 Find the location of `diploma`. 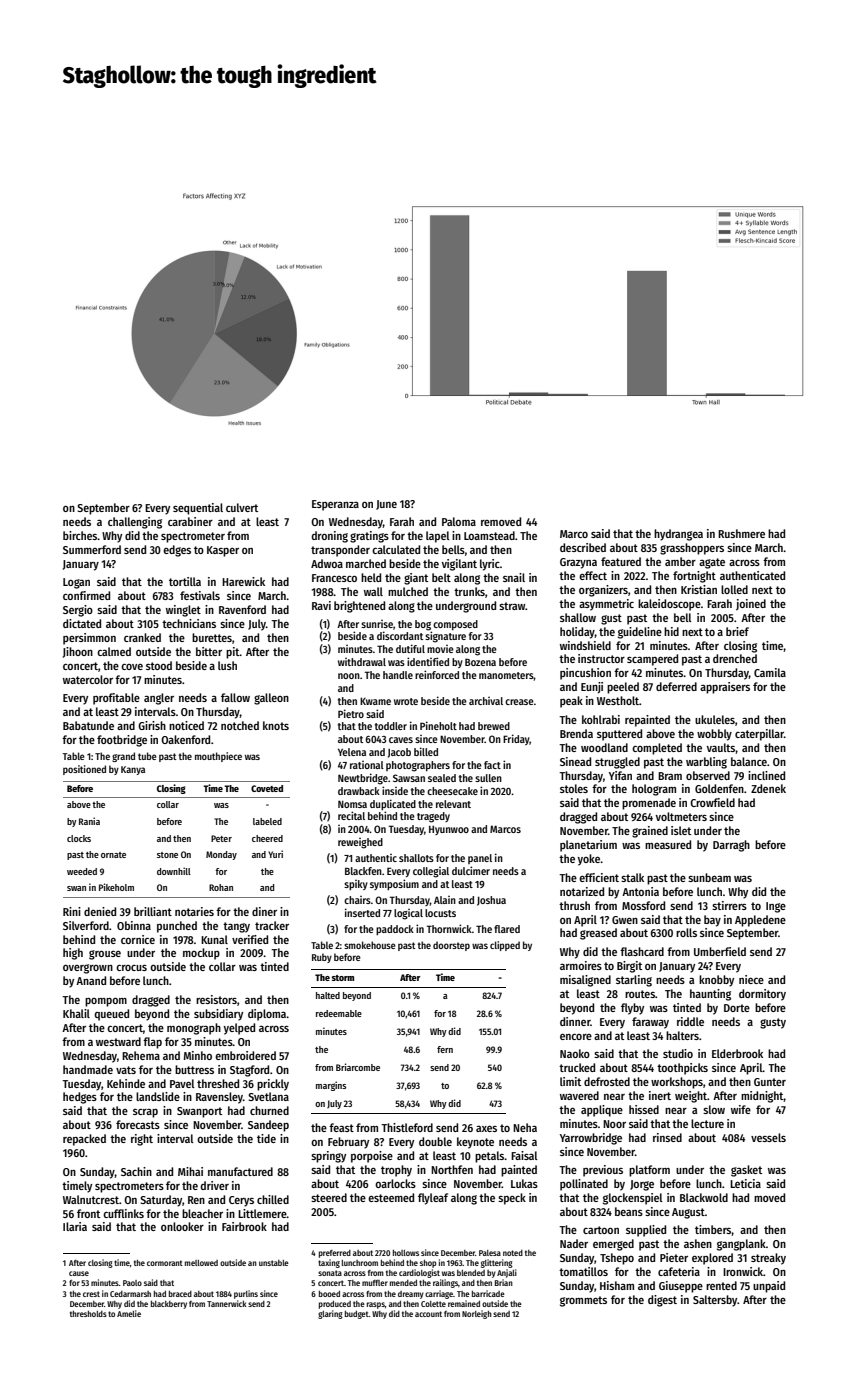

diploma is located at coordinates (267, 1015).
